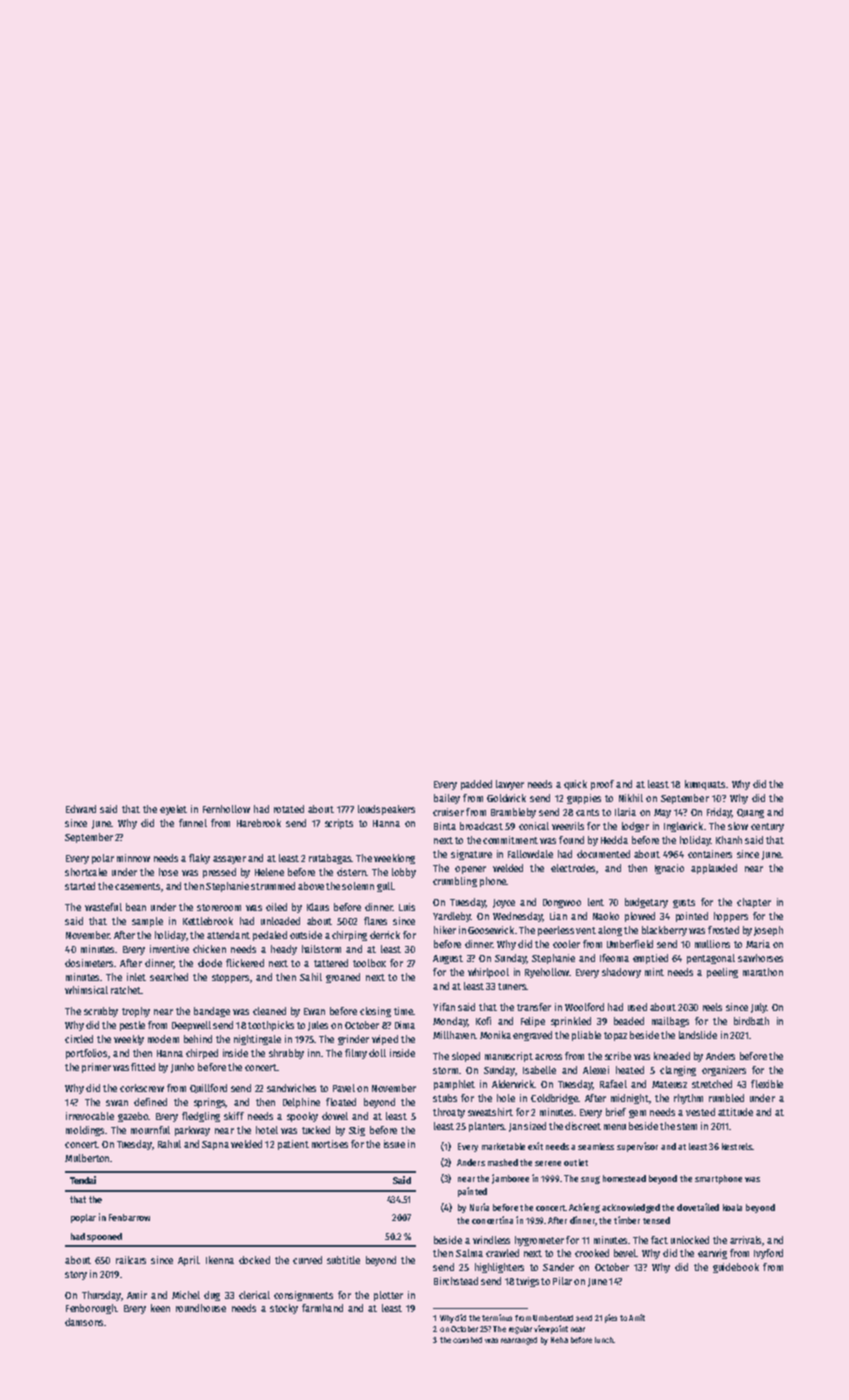 The image size is (849, 1400). I want to click on vested, so click(700, 1112).
